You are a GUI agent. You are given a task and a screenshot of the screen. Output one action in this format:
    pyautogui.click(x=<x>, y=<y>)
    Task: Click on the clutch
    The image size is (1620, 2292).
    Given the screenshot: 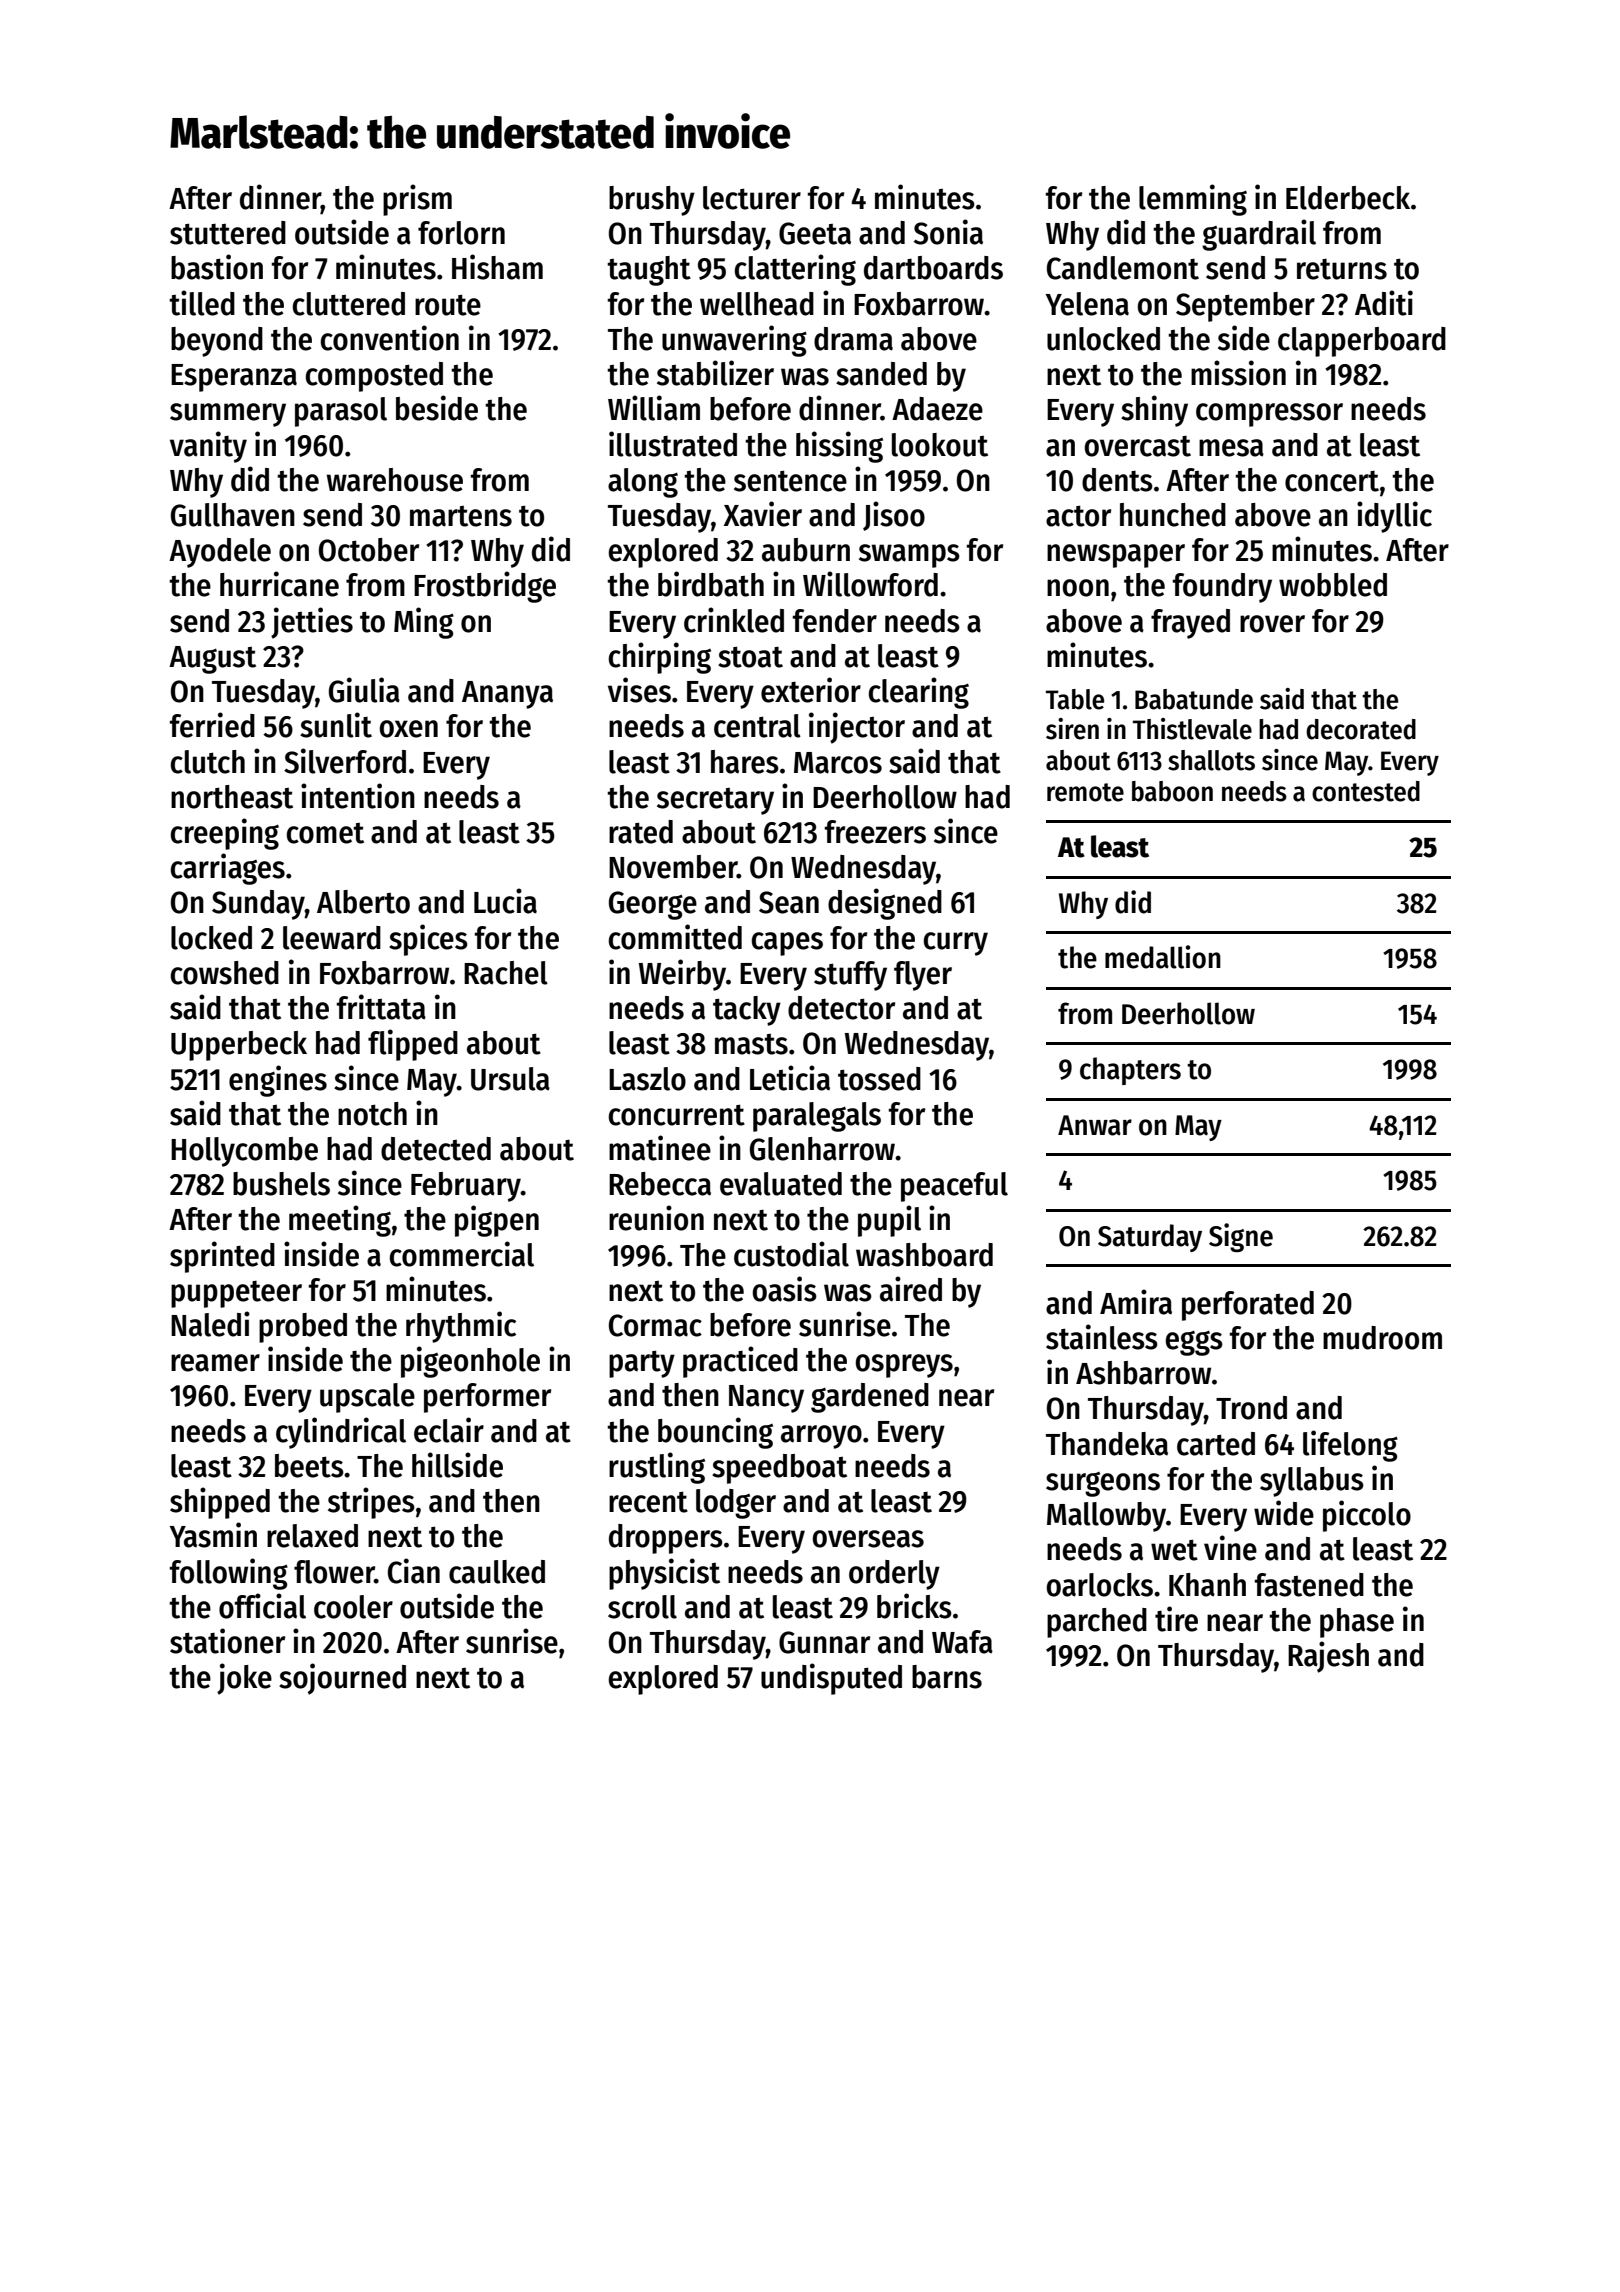 What is the action you would take?
    pyautogui.click(x=208, y=762)
